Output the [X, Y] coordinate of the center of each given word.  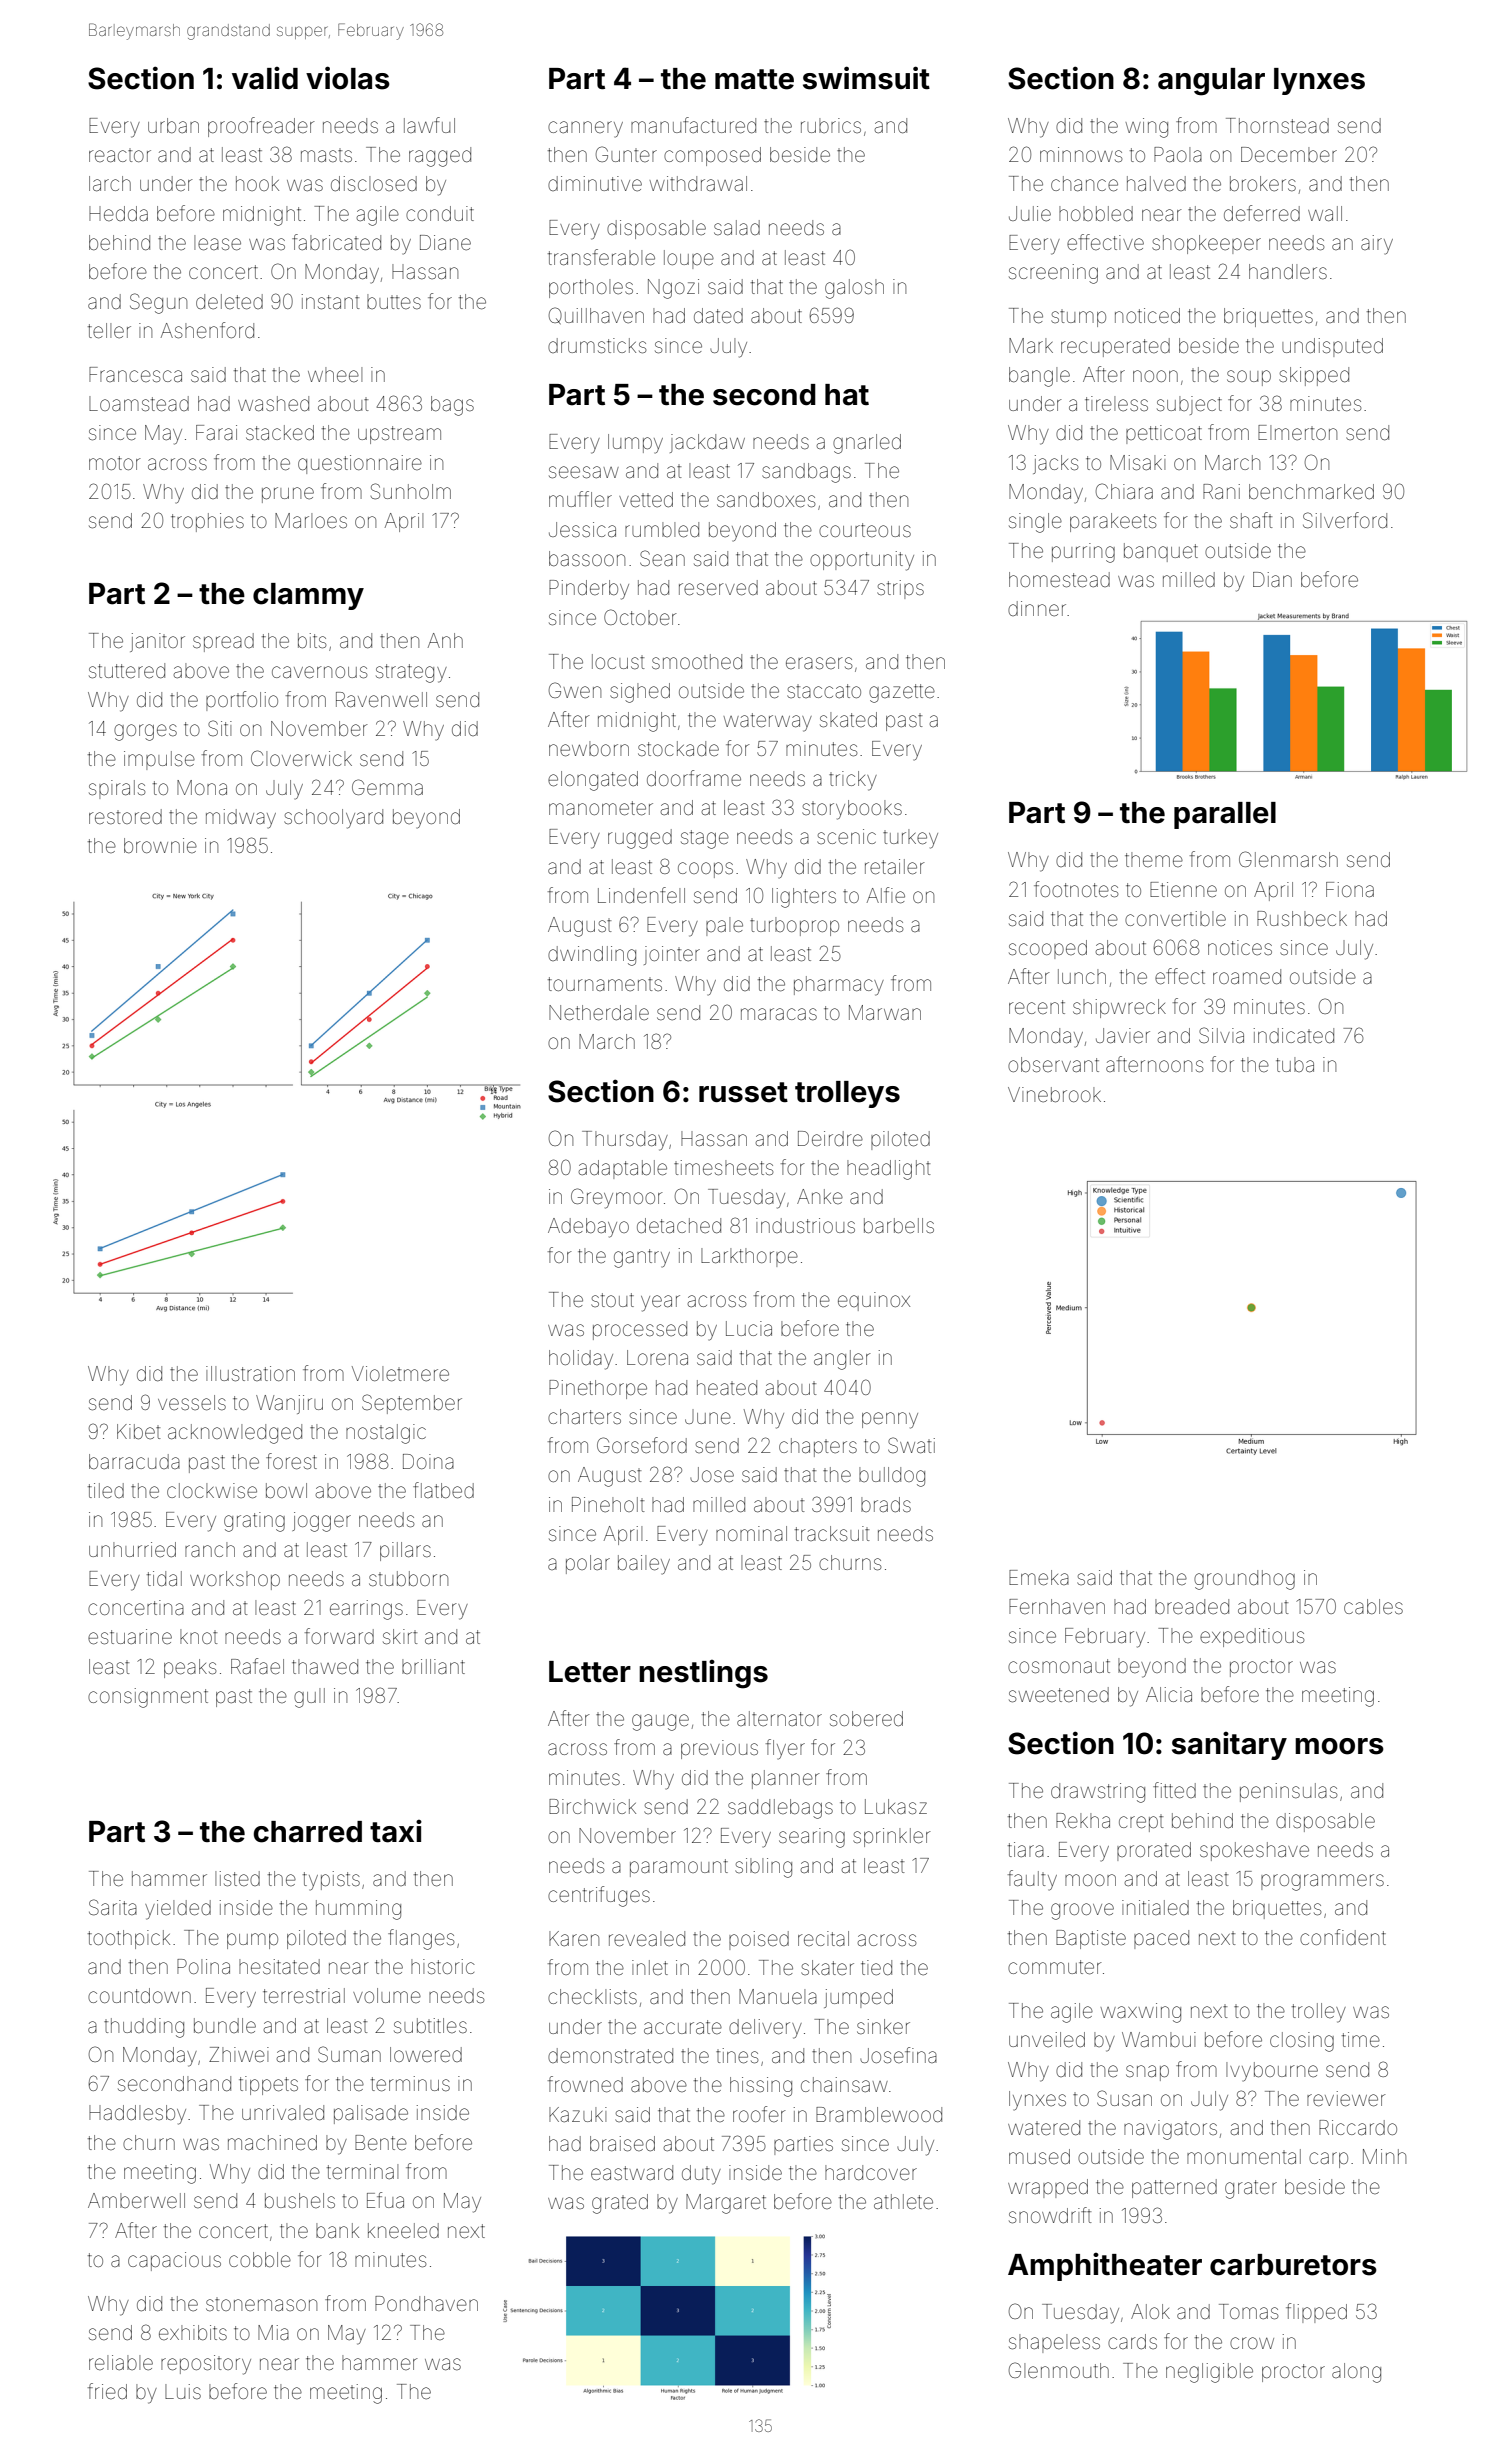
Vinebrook [1054, 1094]
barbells [899, 1225]
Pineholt [608, 1504]
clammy [308, 596]
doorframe [694, 778]
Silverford [1345, 520]
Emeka [1039, 1578]
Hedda [118, 213]
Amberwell [136, 2200]
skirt [400, 1636]
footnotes [1076, 889]
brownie [160, 845]
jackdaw [707, 443]
